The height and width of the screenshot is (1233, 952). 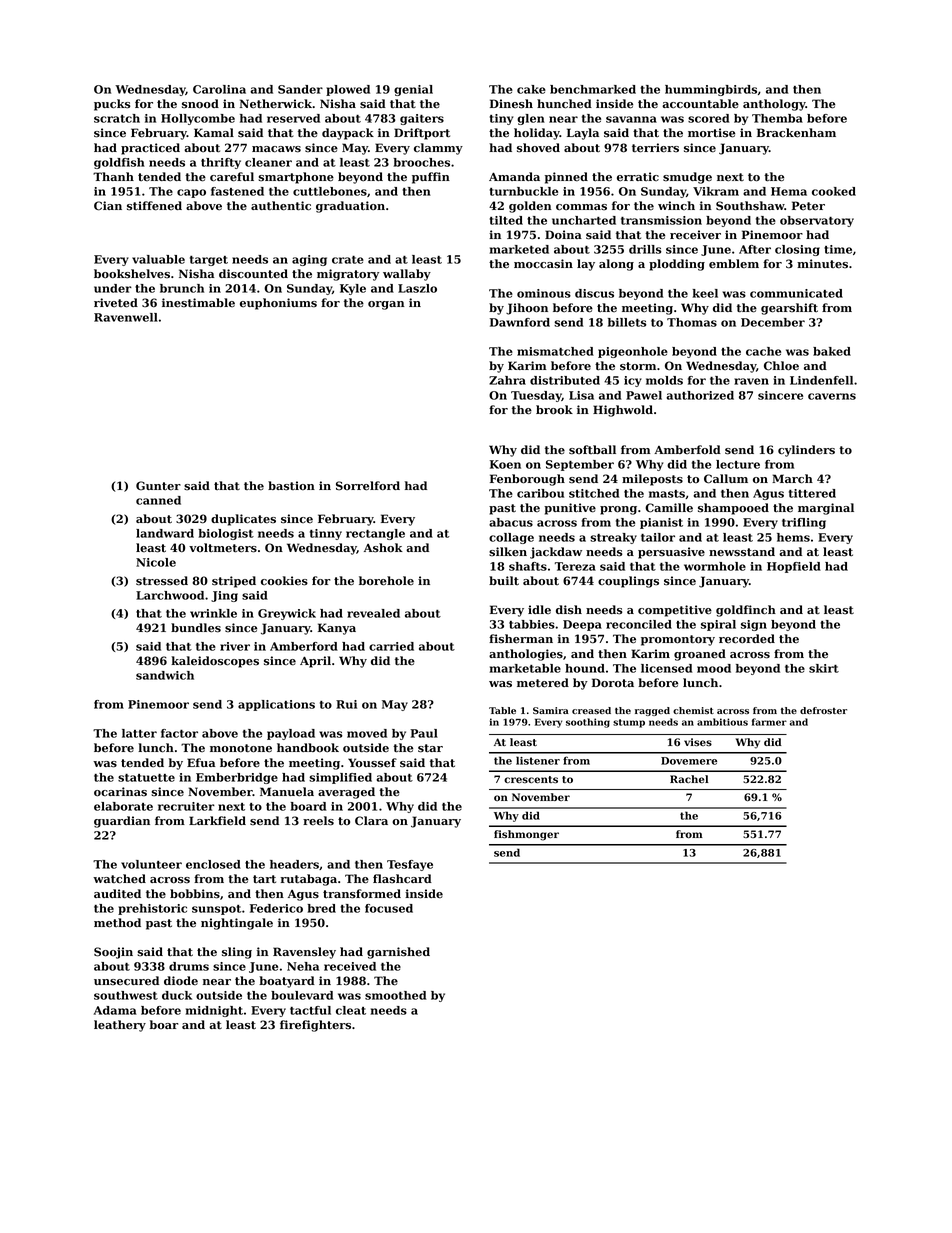 What do you see at coordinates (564, 104) in the screenshot?
I see `hunched` at bounding box center [564, 104].
